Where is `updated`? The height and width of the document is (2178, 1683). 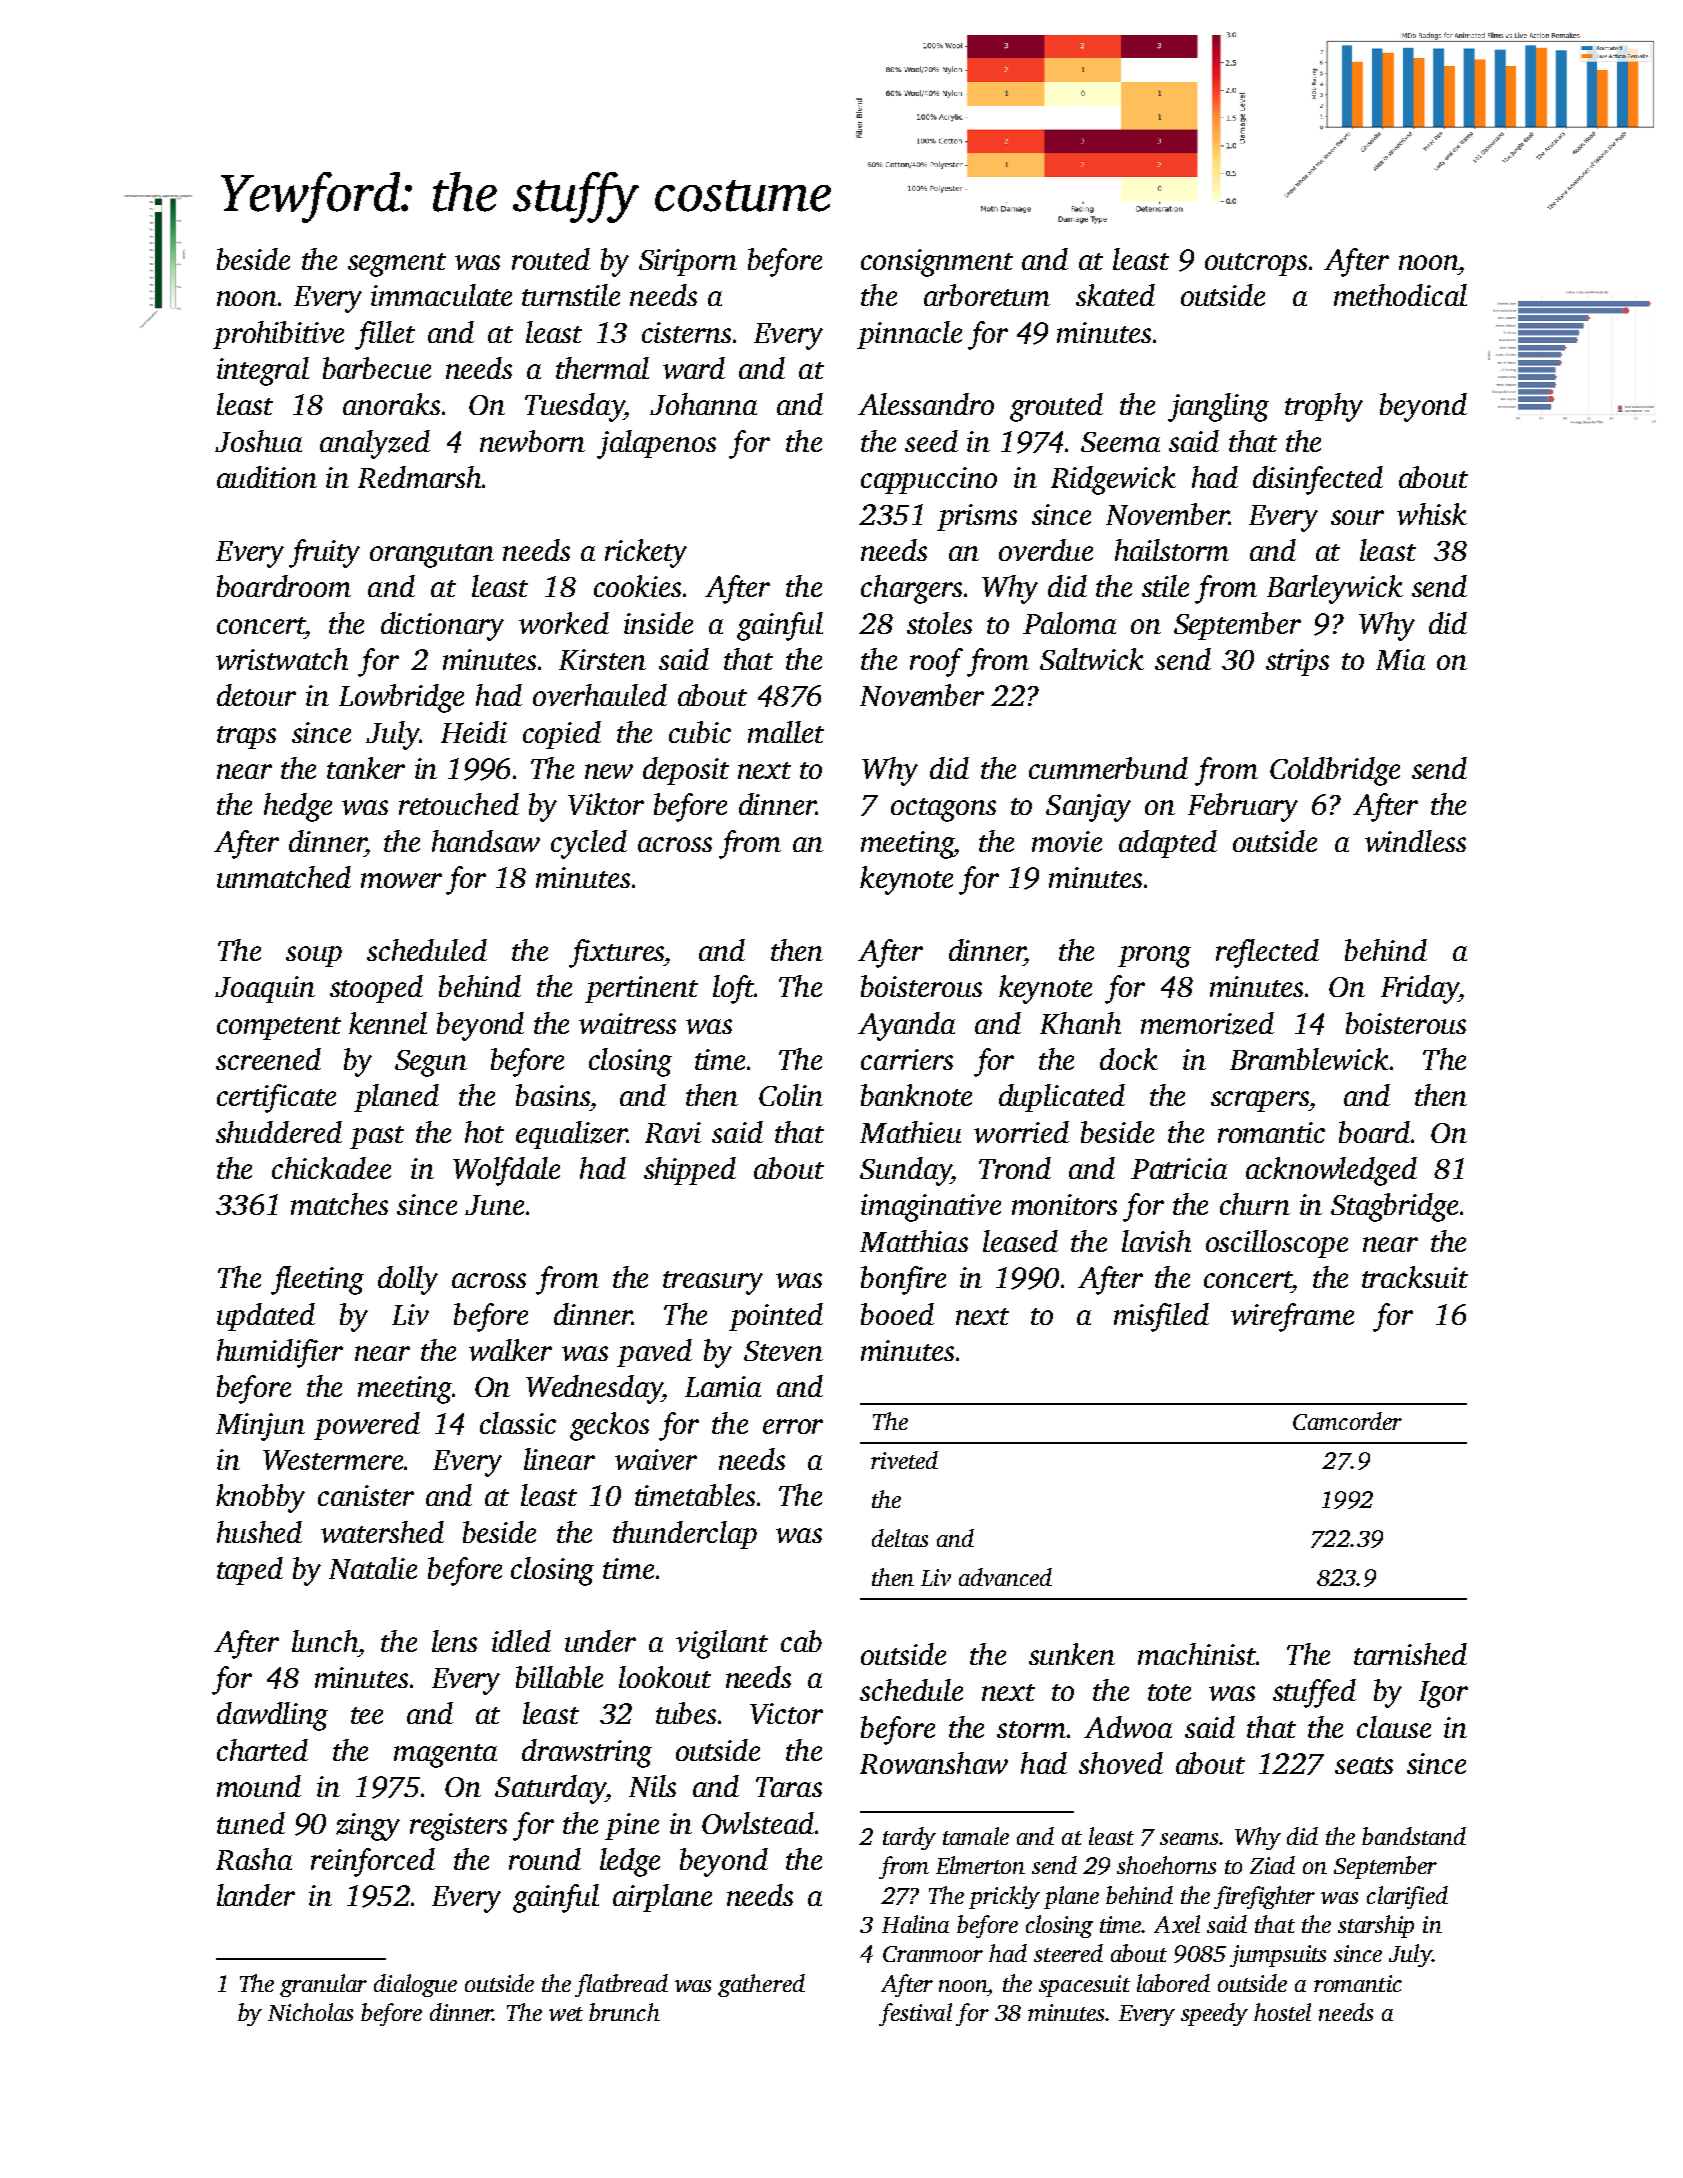 updated is located at coordinates (266, 1317).
